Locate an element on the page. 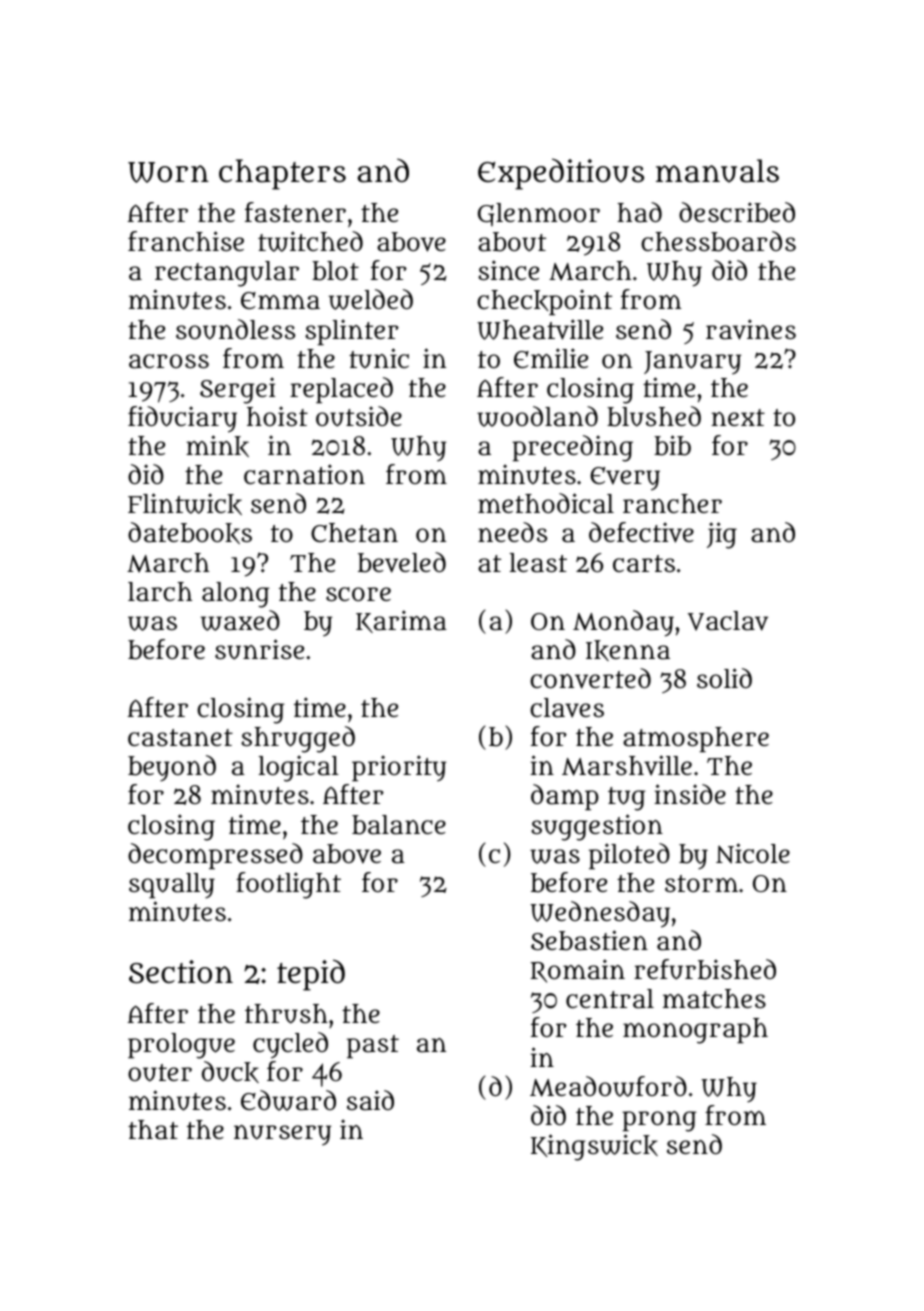 The width and height of the document is (924, 1311). manuals is located at coordinates (717, 171).
